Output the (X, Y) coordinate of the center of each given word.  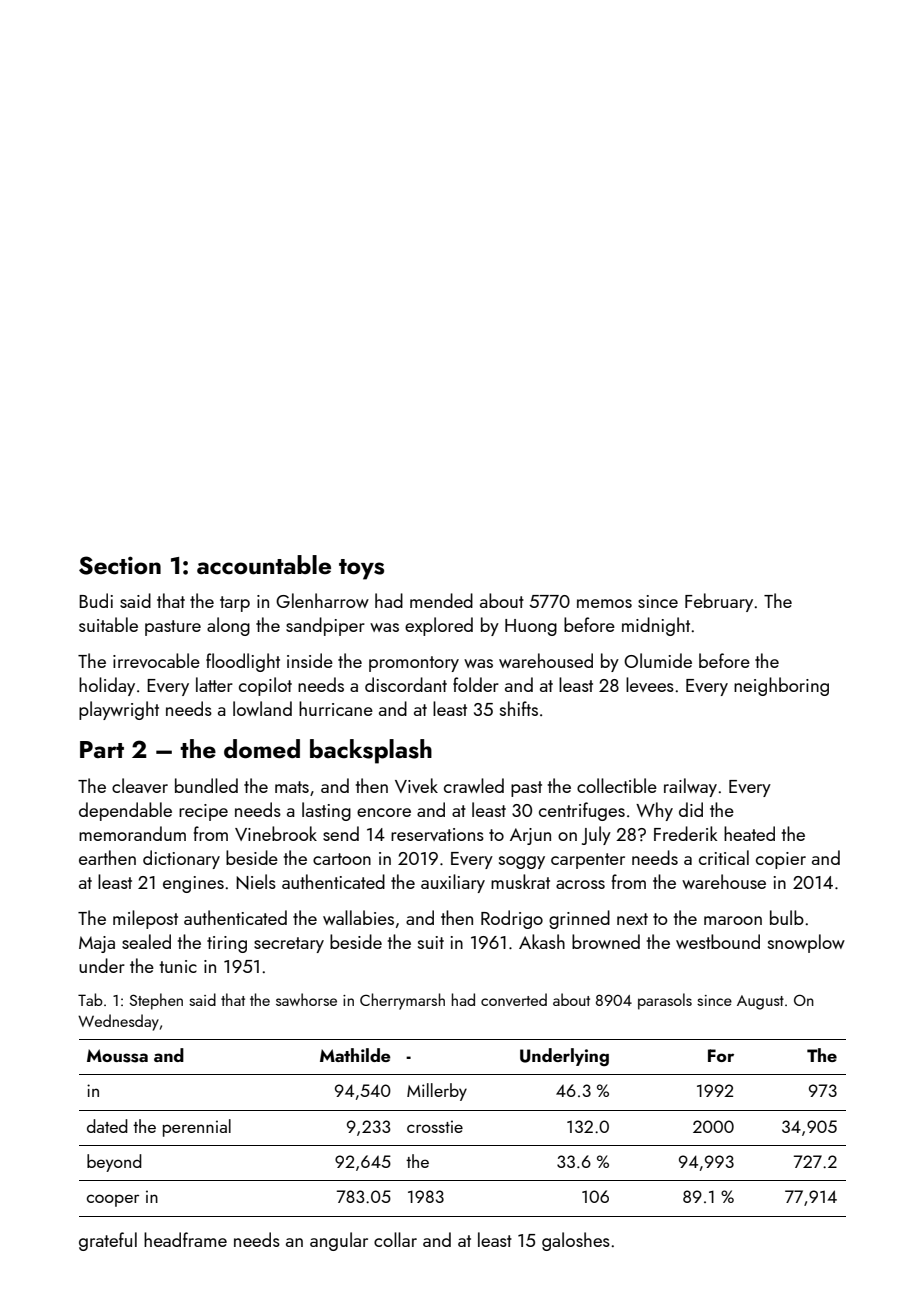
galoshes (576, 1241)
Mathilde (355, 1055)
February (719, 602)
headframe (185, 1239)
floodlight (243, 662)
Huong (531, 627)
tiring (227, 944)
